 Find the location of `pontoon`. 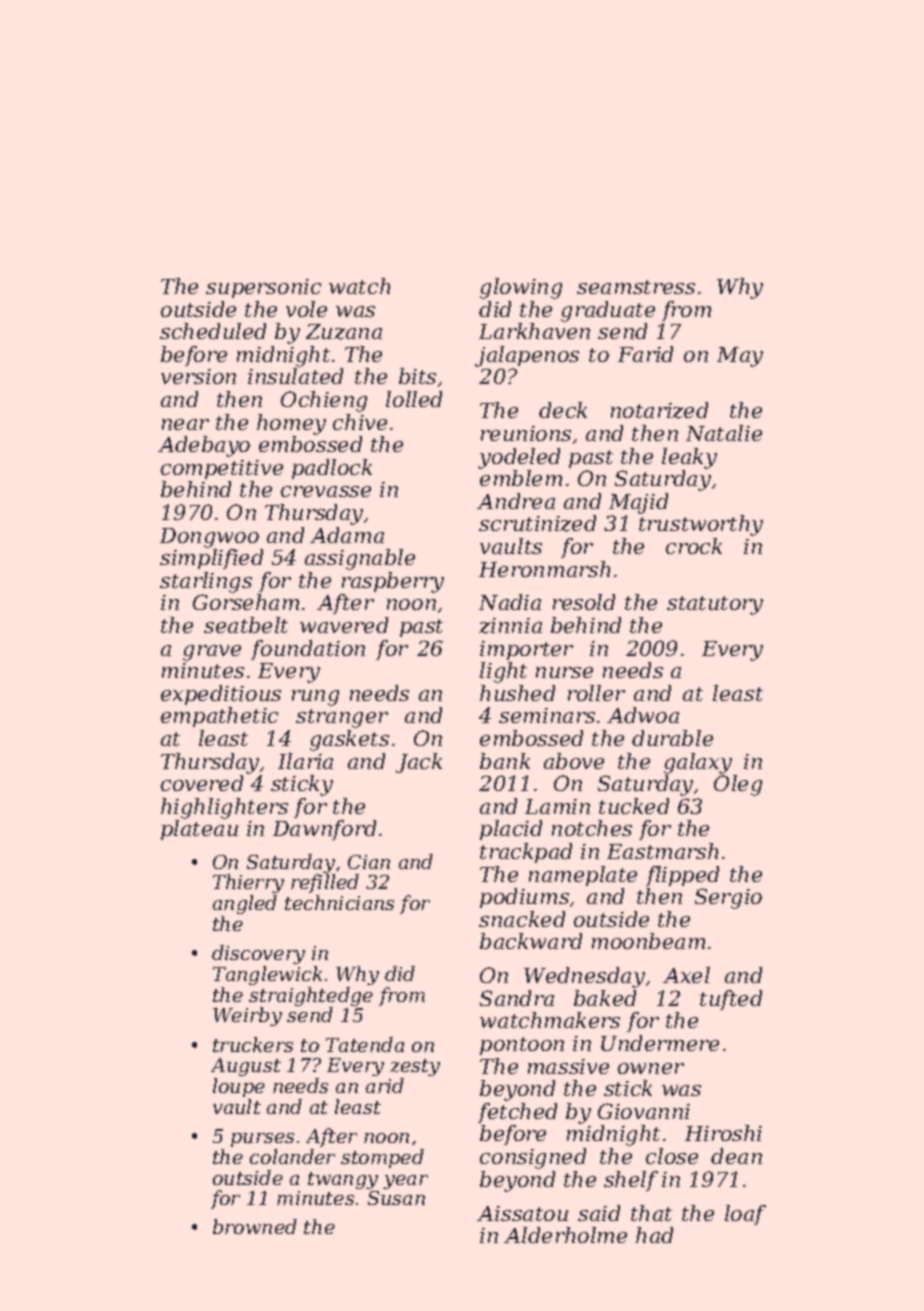

pontoon is located at coordinates (522, 1046).
